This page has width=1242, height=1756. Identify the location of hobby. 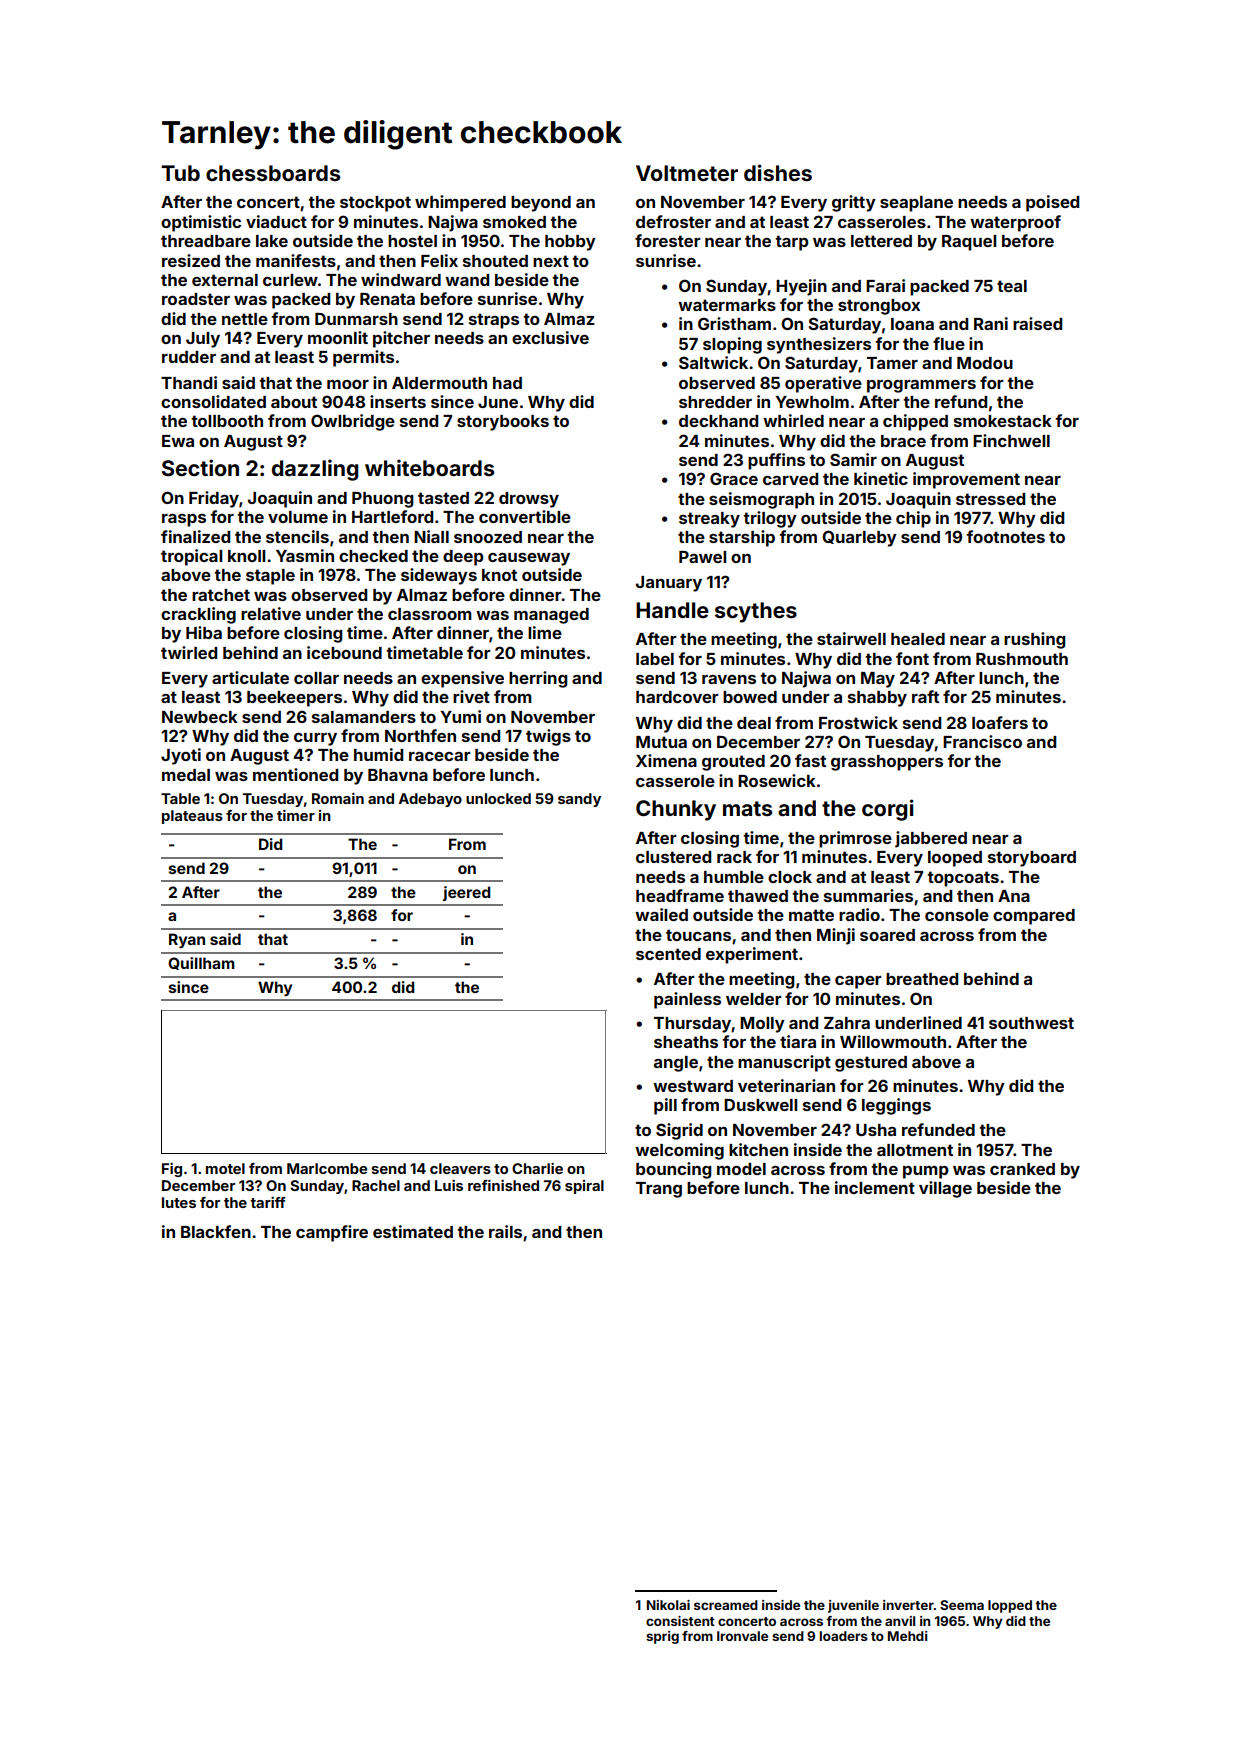
(570, 243).
